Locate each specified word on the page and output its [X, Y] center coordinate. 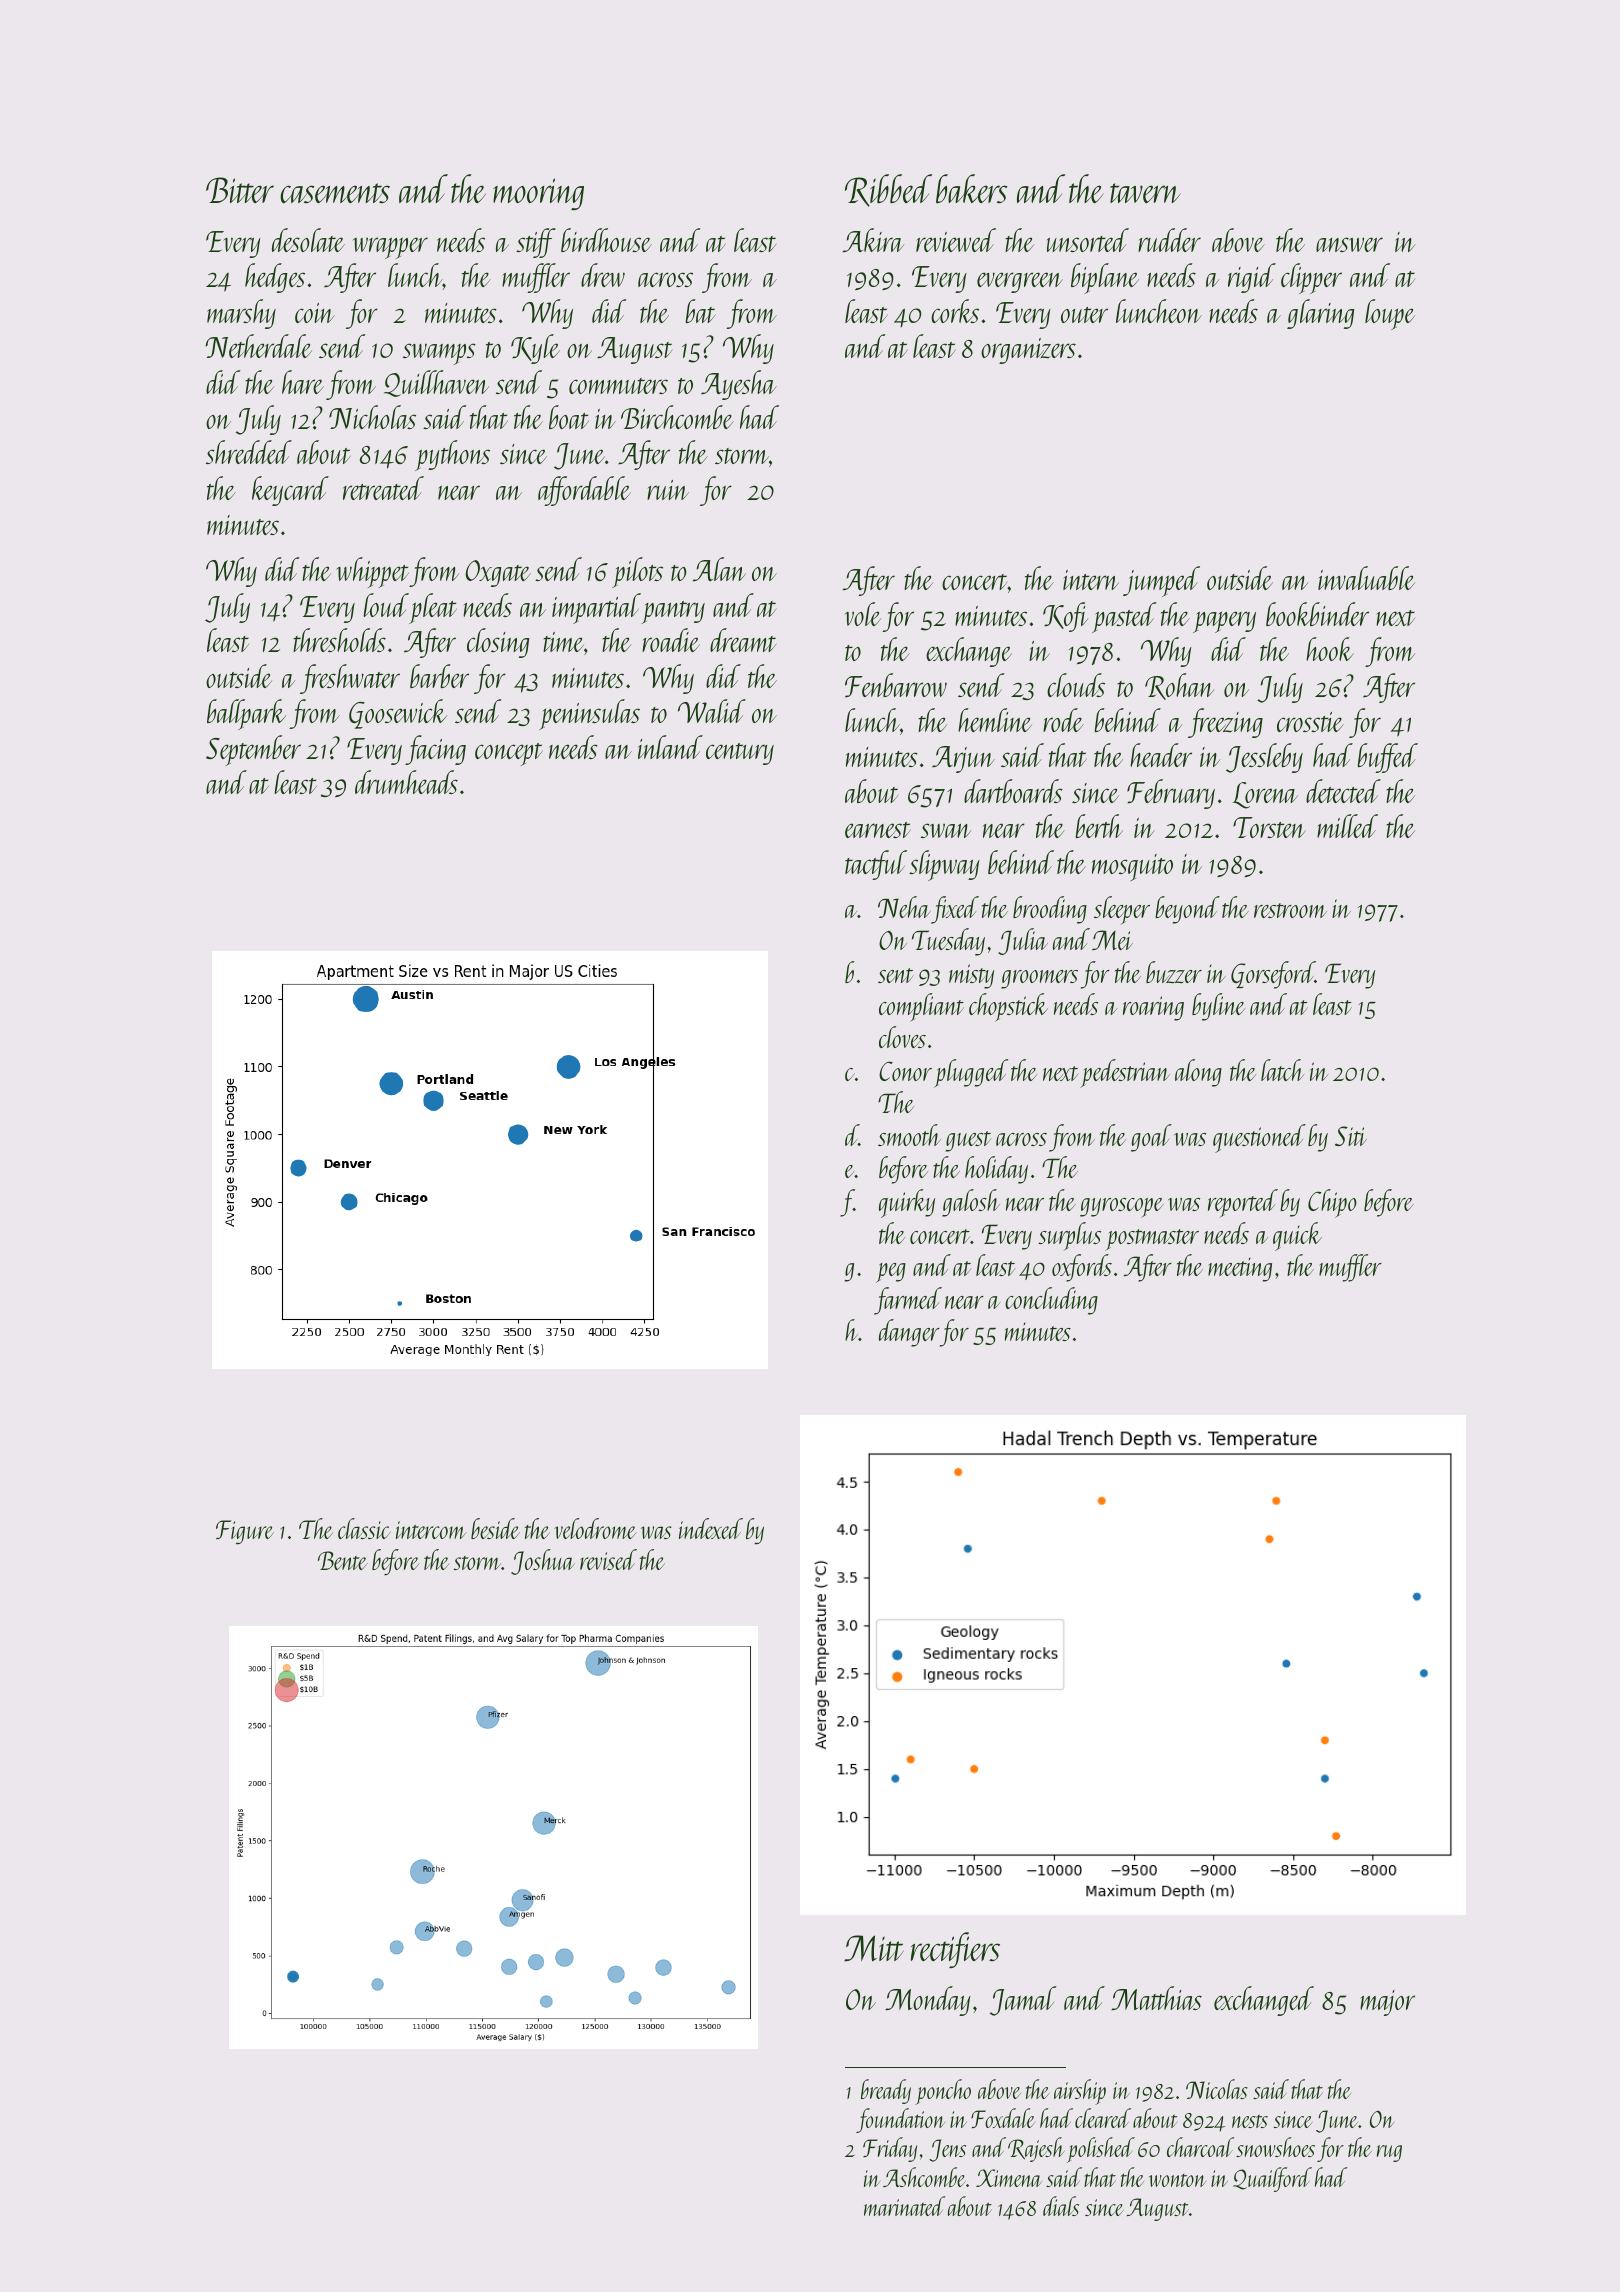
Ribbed [888, 190]
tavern [1145, 193]
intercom [431, 1530]
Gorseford [1273, 975]
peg [891, 1273]
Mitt [874, 1948]
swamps [439, 354]
